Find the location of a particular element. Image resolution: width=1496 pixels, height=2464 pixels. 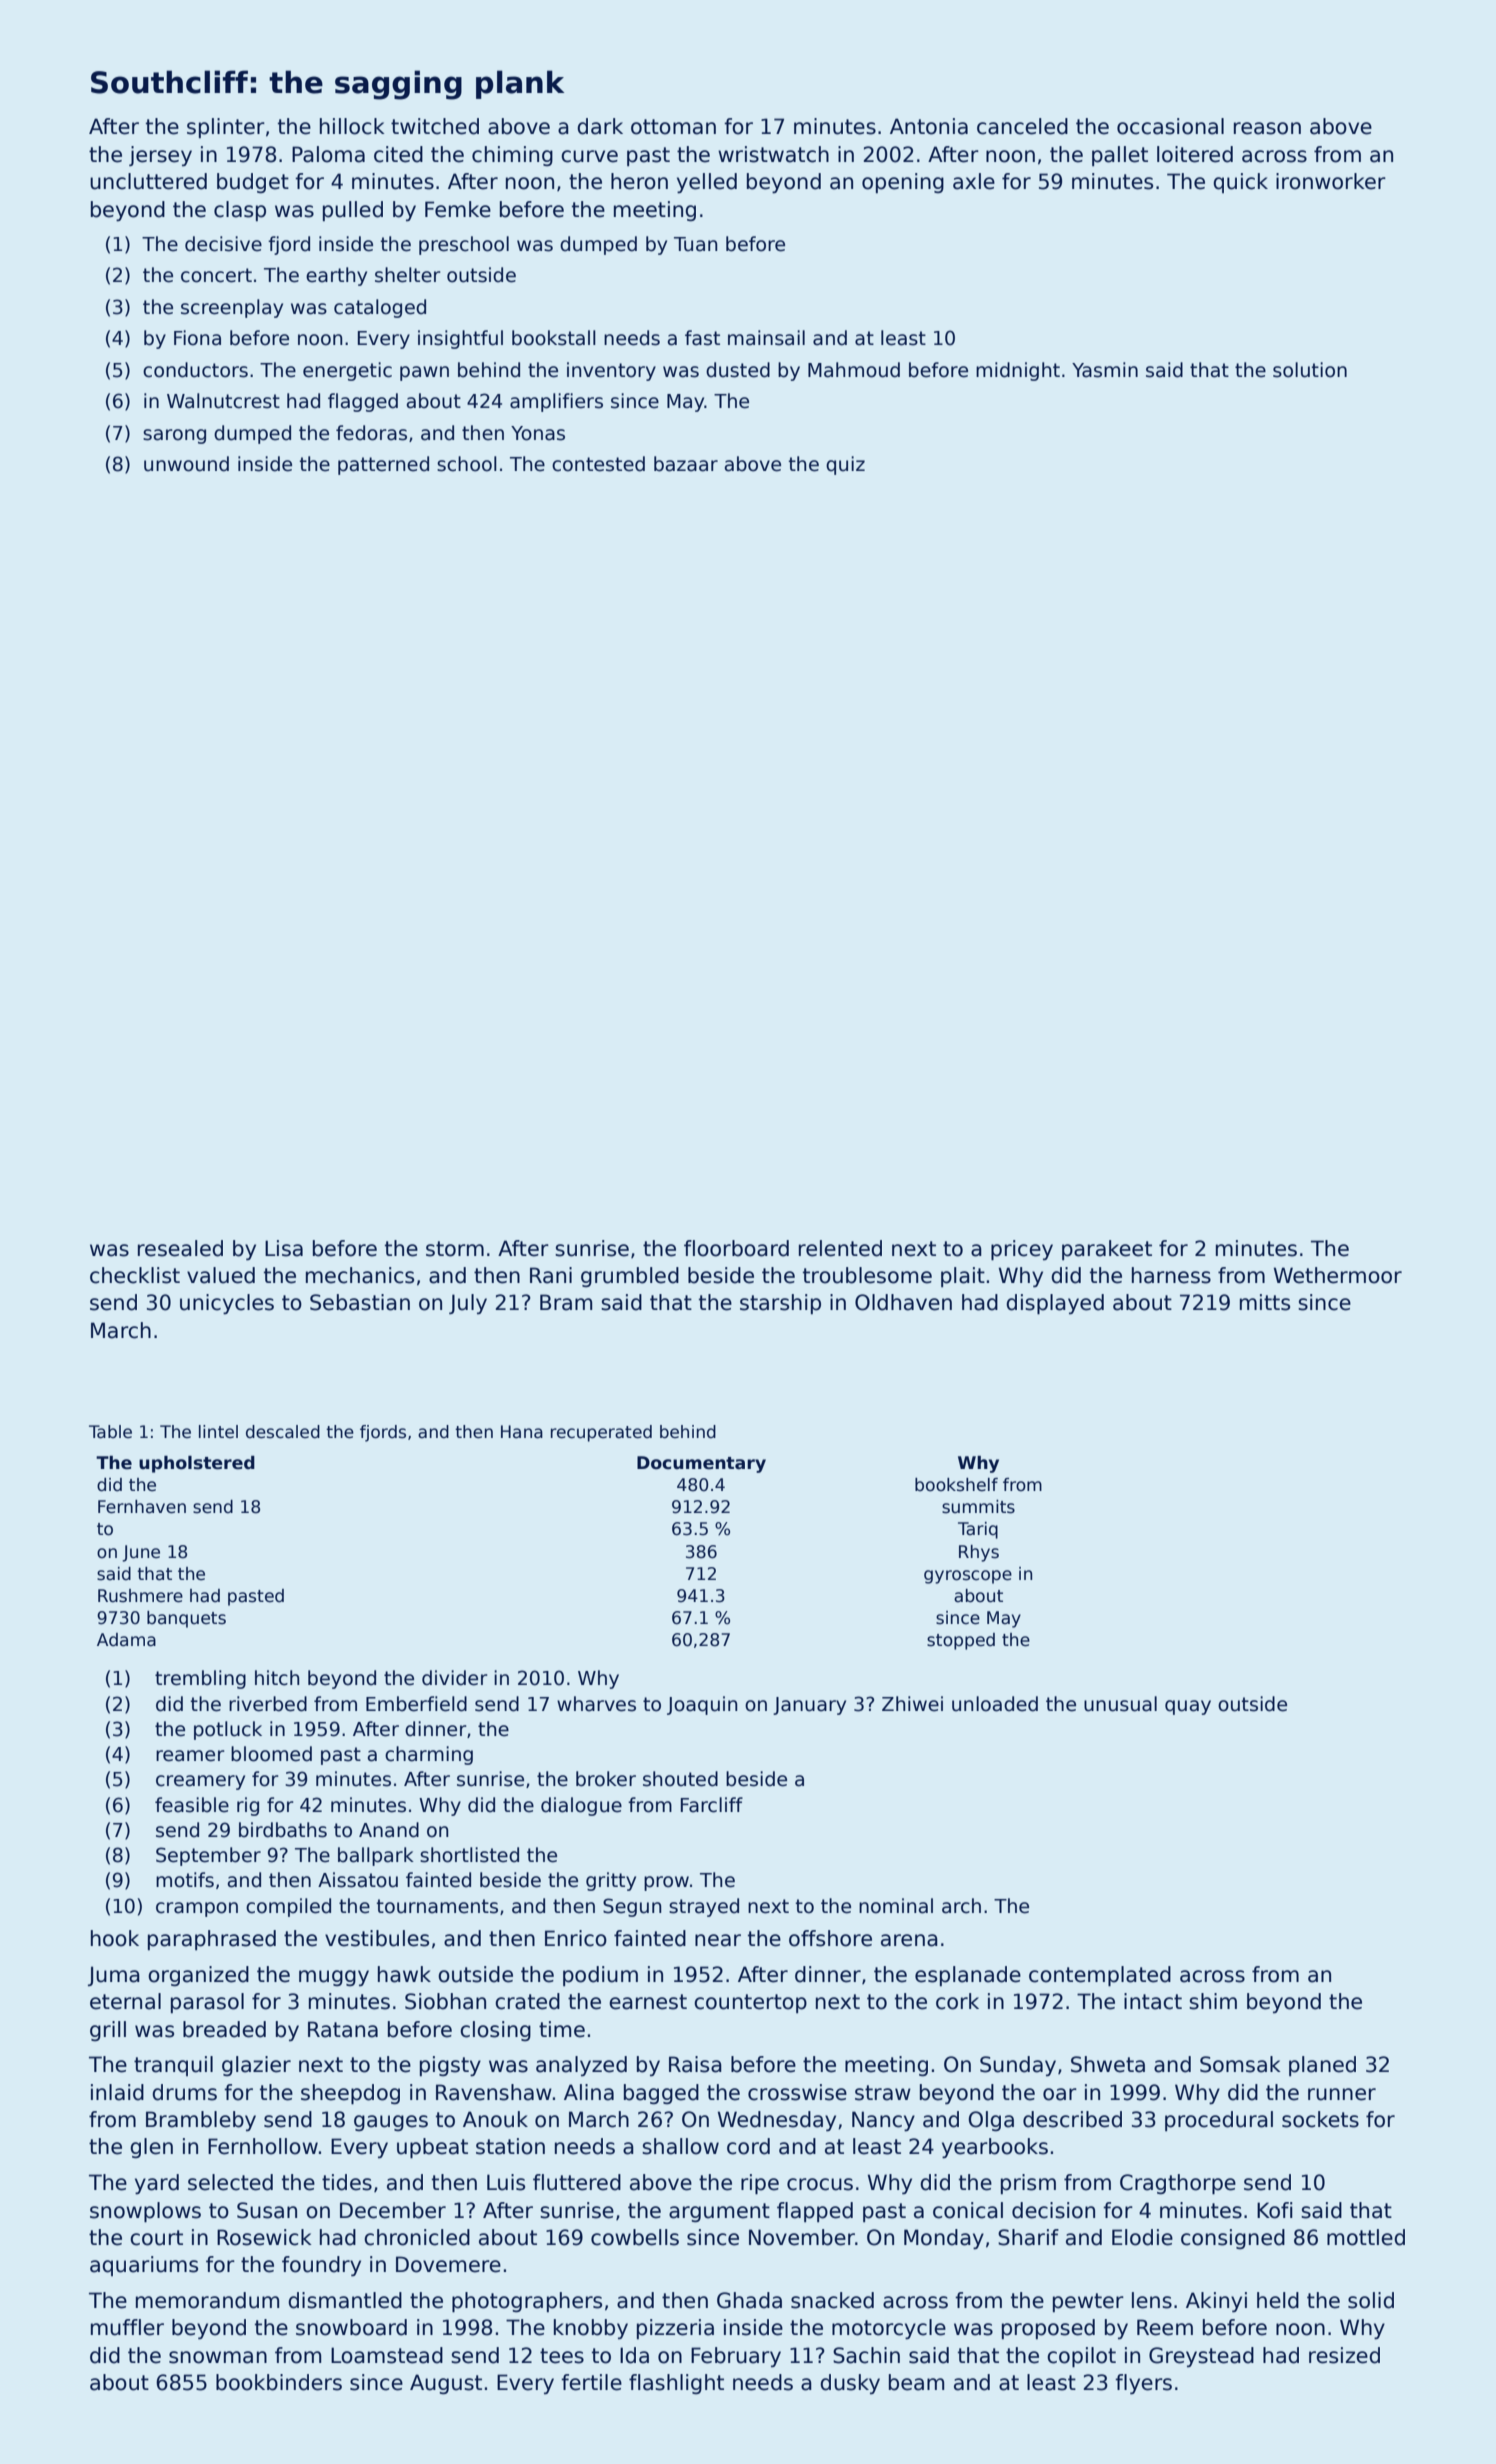

hook is located at coordinates (115, 1938).
